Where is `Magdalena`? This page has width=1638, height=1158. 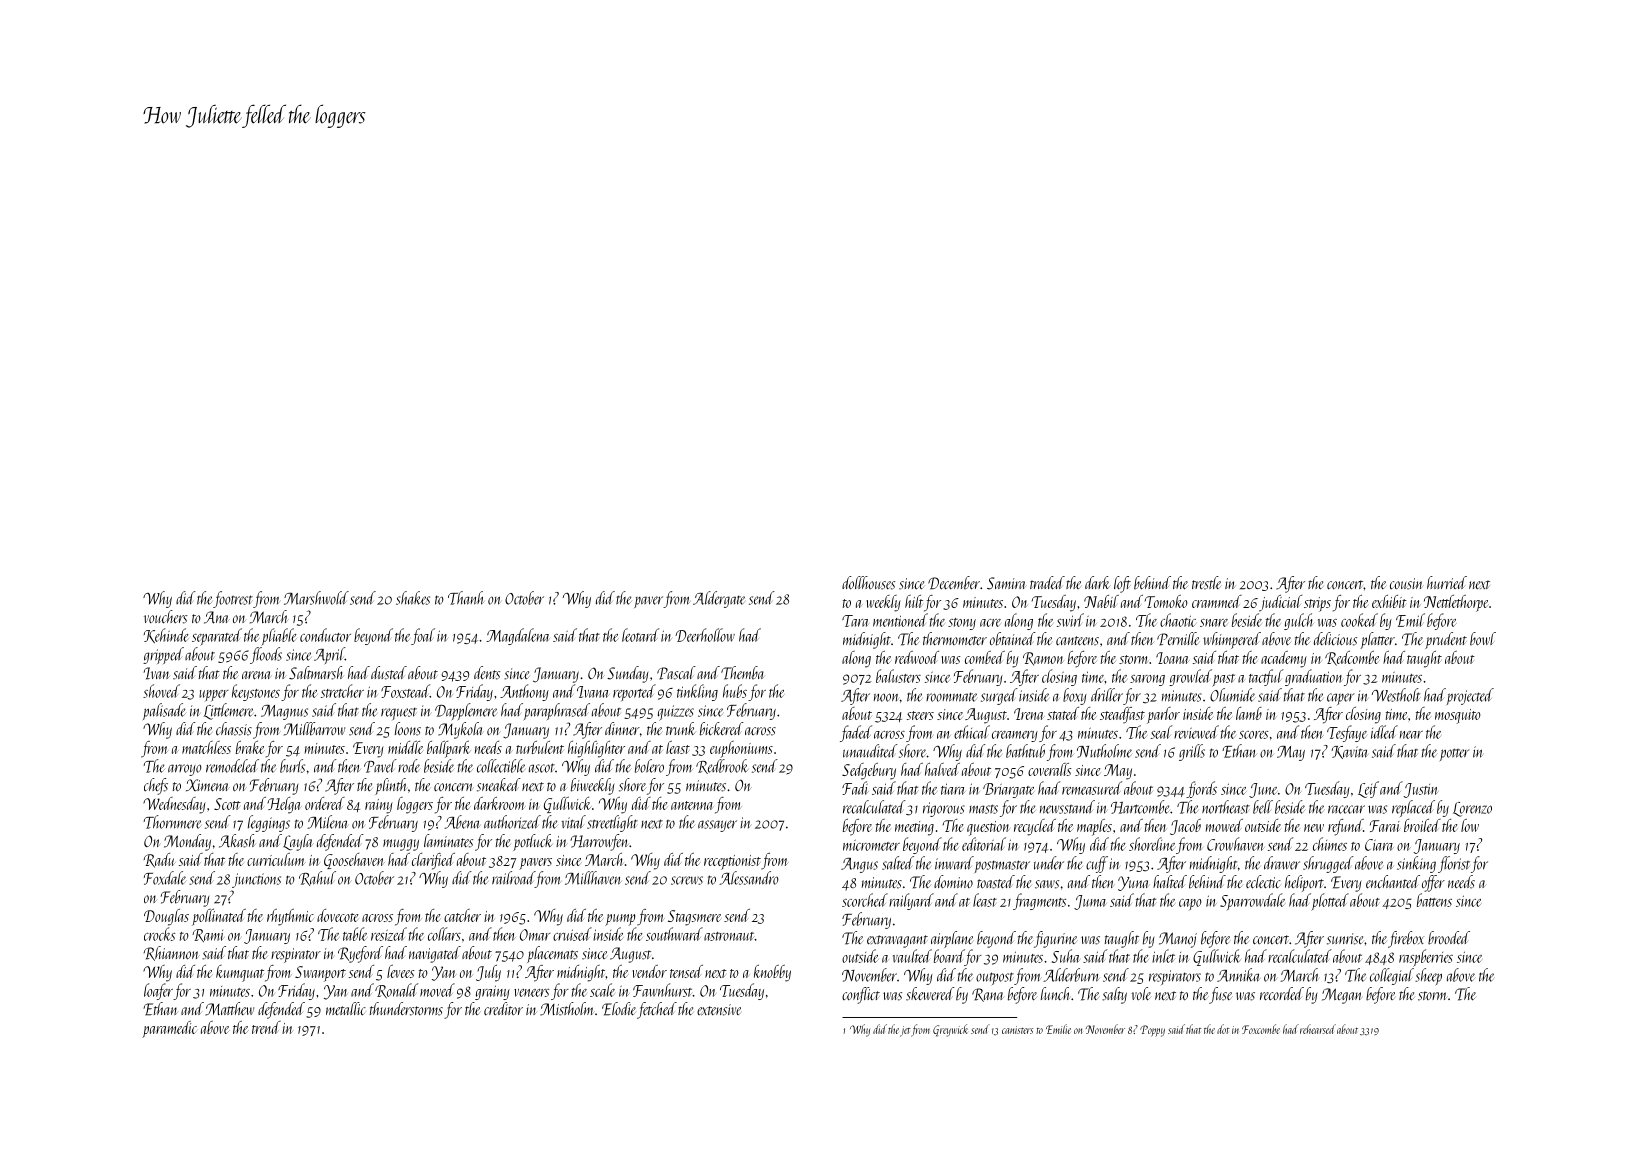
Magdalena is located at coordinates (517, 636).
